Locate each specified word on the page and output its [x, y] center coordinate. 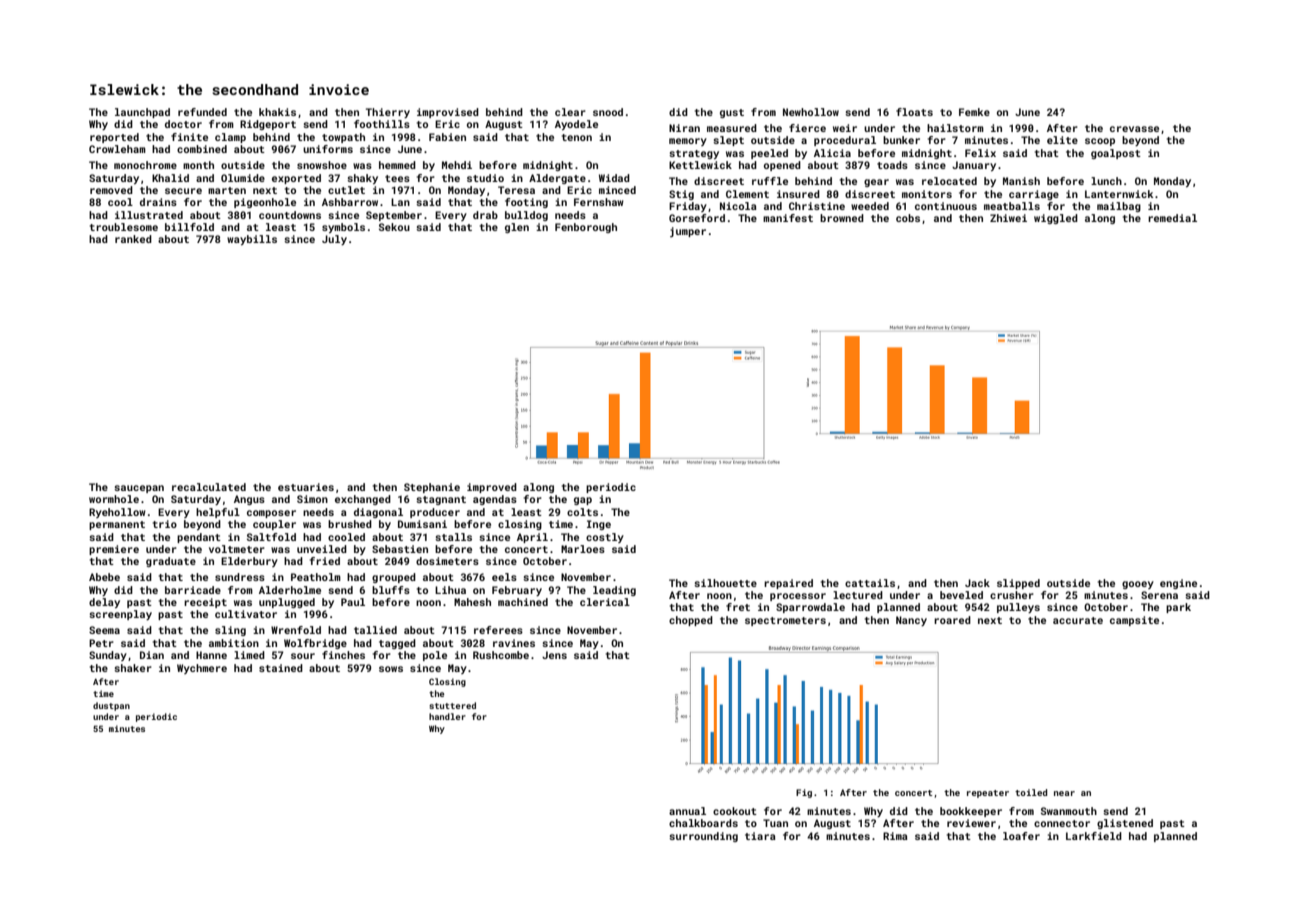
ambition [234, 643]
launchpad [142, 113]
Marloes [583, 549]
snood [608, 112]
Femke [974, 112]
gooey [1138, 585]
